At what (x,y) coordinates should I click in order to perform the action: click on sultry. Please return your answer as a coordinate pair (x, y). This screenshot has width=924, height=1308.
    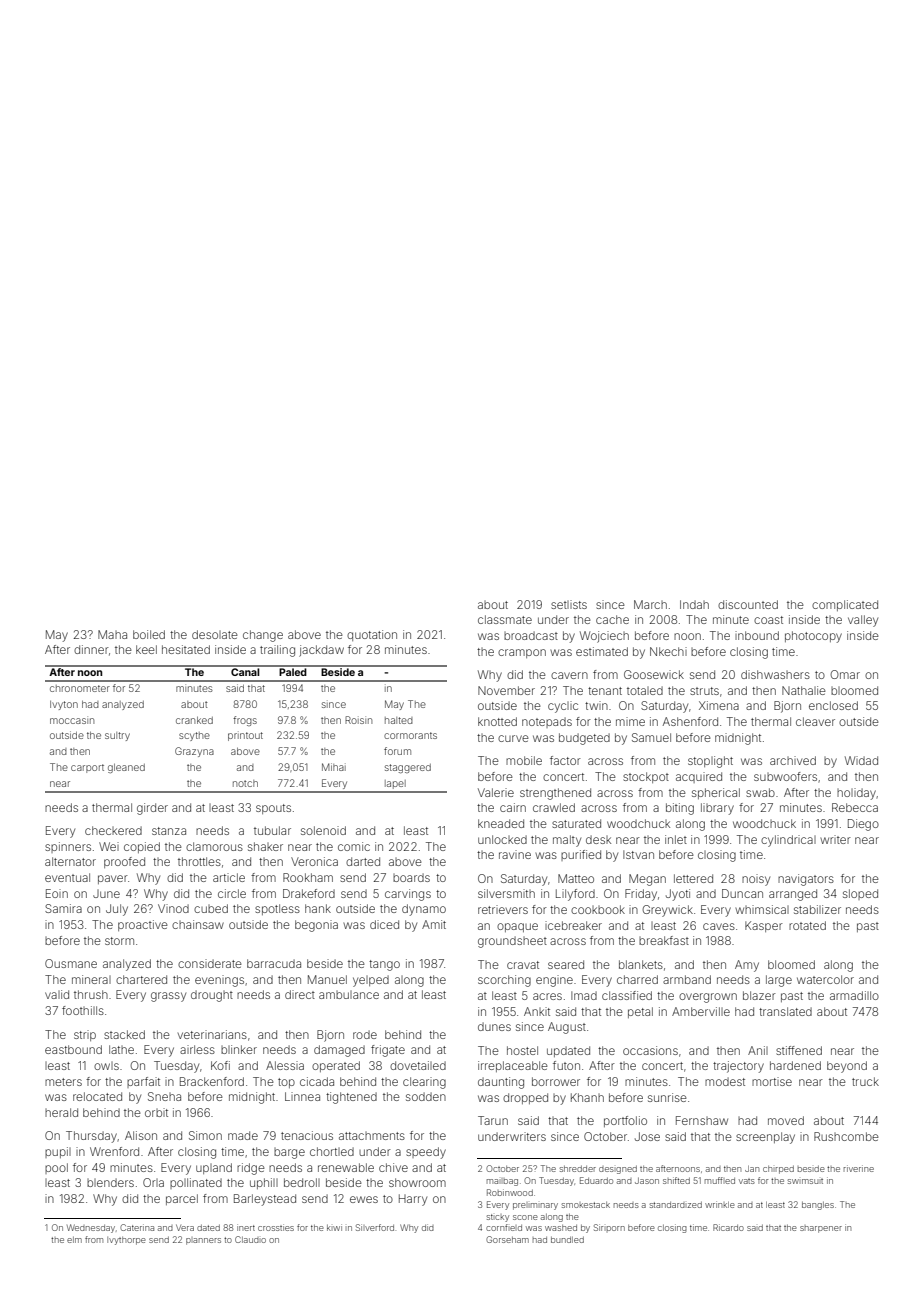
    Looking at the image, I should click on (117, 736).
